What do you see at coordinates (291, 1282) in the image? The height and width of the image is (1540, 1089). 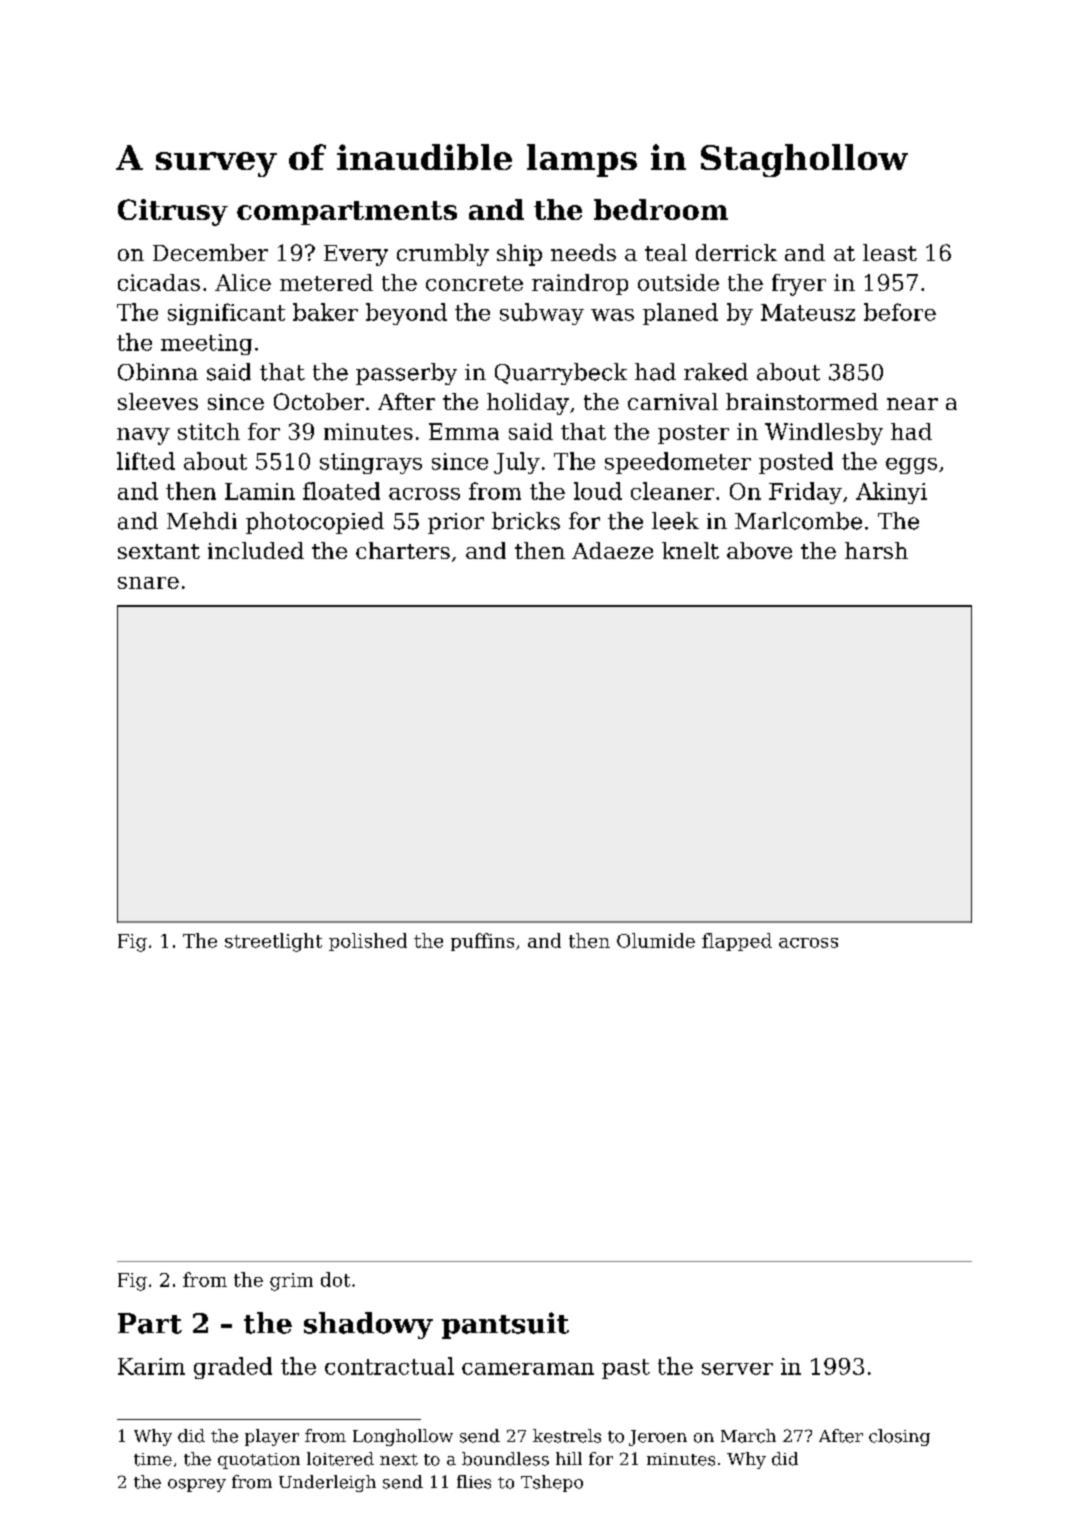 I see `grim` at bounding box center [291, 1282].
